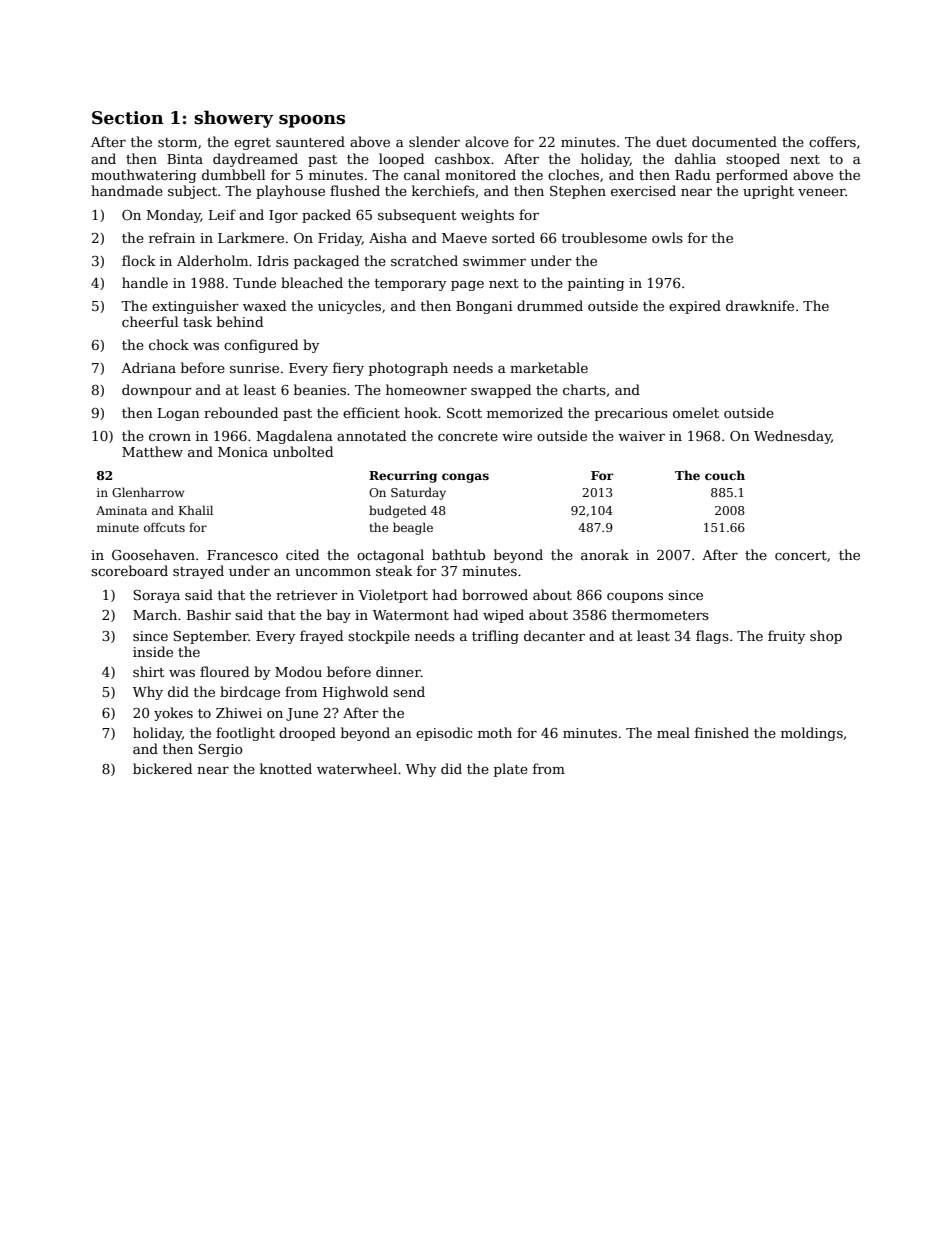 The height and width of the screenshot is (1233, 952). What do you see at coordinates (128, 118) in the screenshot?
I see `Section` at bounding box center [128, 118].
